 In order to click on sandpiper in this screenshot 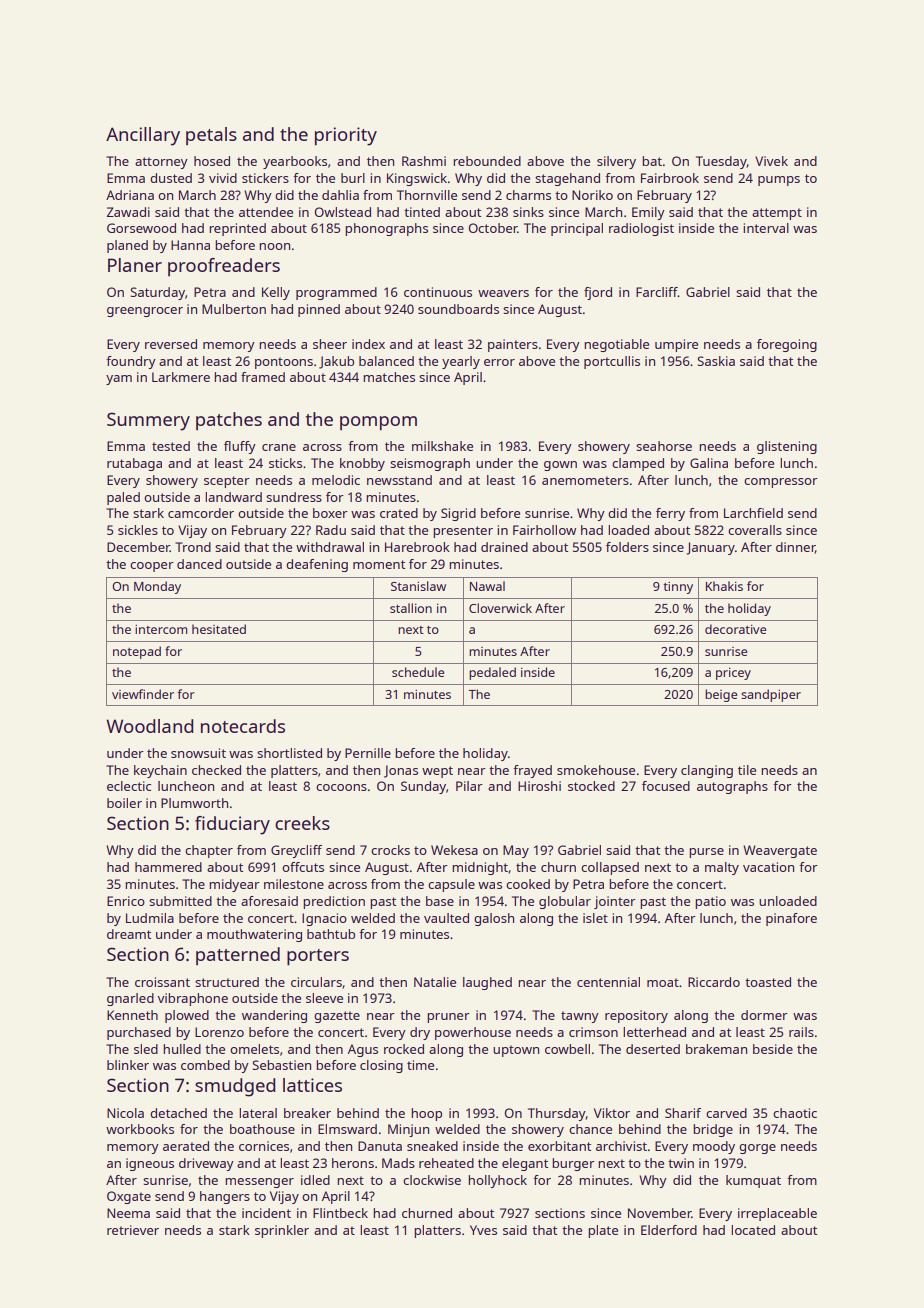, I will do `click(771, 695)`.
